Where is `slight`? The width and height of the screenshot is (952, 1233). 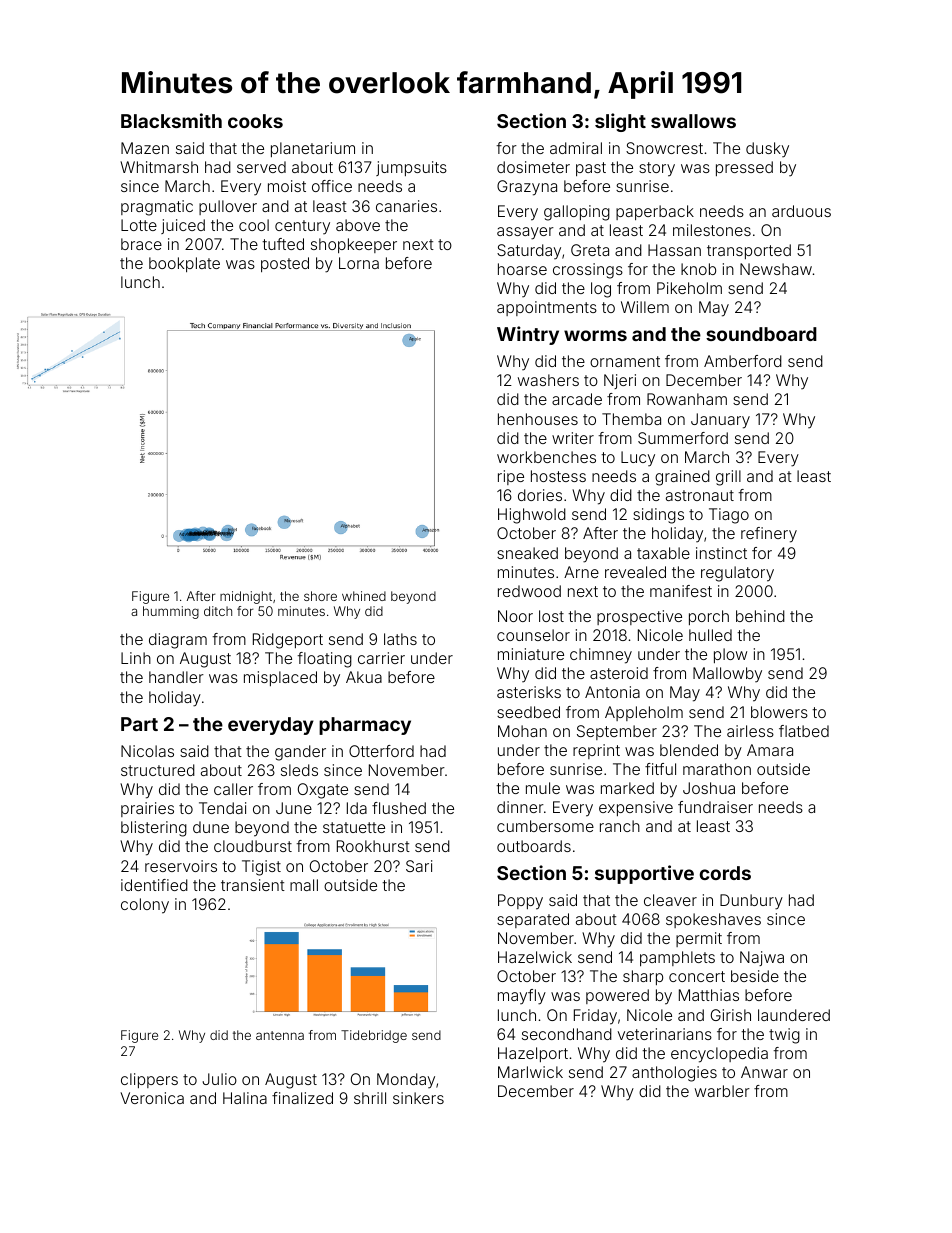 slight is located at coordinates (620, 122).
